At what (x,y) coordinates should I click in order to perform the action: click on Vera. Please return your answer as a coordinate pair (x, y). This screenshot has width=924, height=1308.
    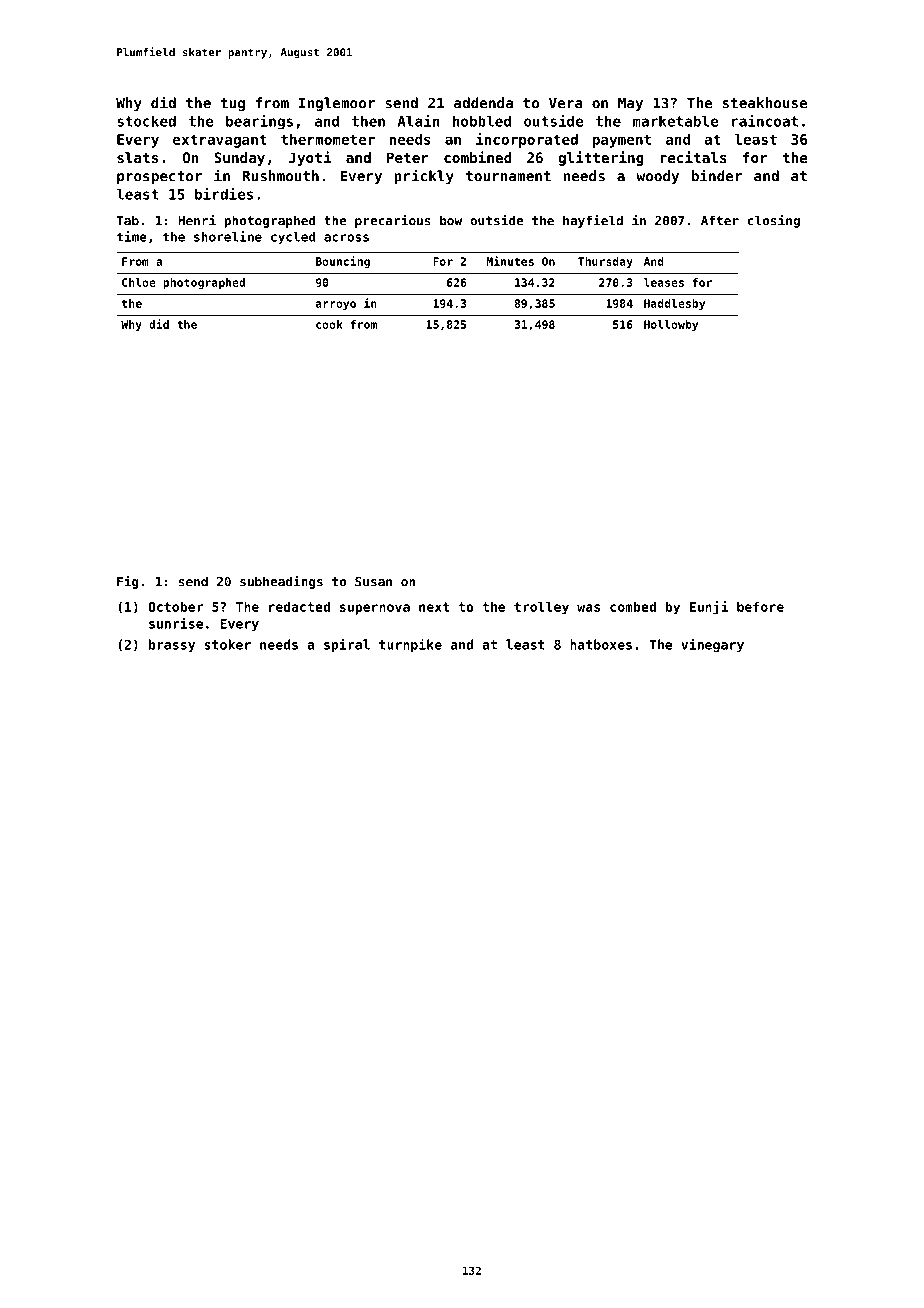
    Looking at the image, I should click on (565, 103).
